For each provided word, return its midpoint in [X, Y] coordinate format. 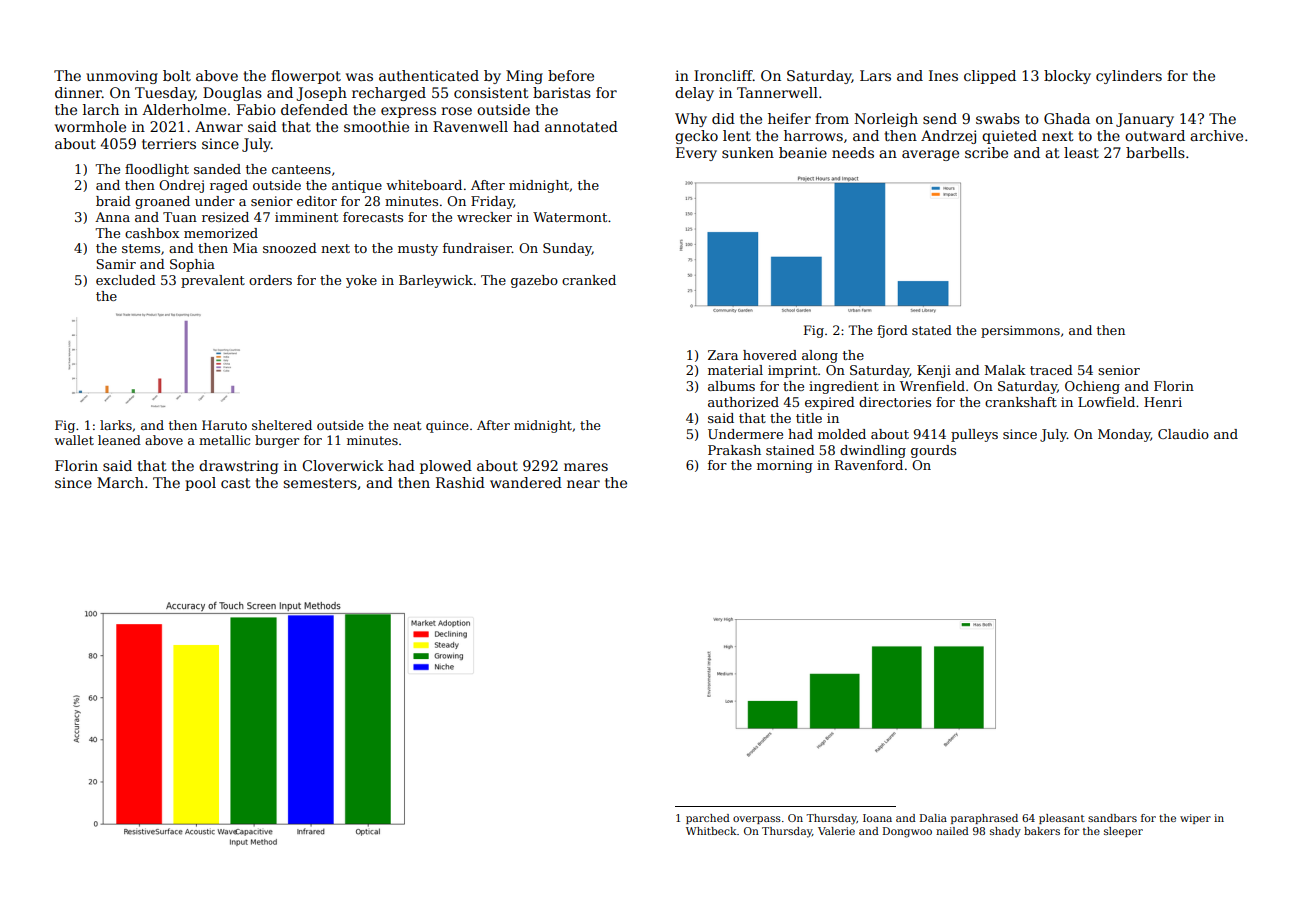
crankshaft [1021, 402]
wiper [1195, 819]
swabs [998, 118]
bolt [177, 75]
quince [447, 427]
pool [200, 484]
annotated [581, 126]
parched [708, 819]
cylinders [1129, 77]
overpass [757, 820]
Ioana [877, 818]
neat [407, 425]
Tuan [180, 217]
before [571, 75]
